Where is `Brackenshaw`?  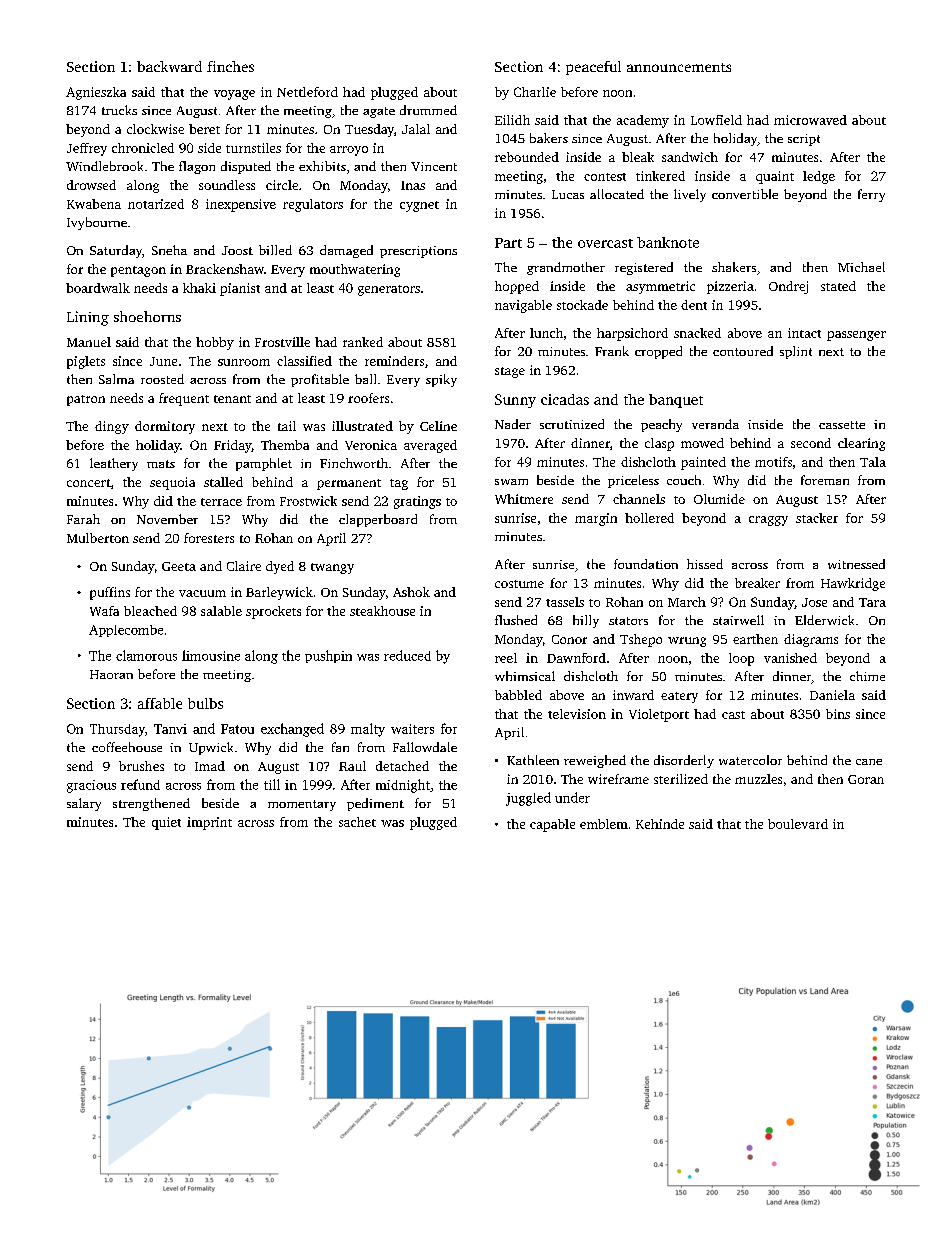 Brackenshaw is located at coordinates (225, 269).
